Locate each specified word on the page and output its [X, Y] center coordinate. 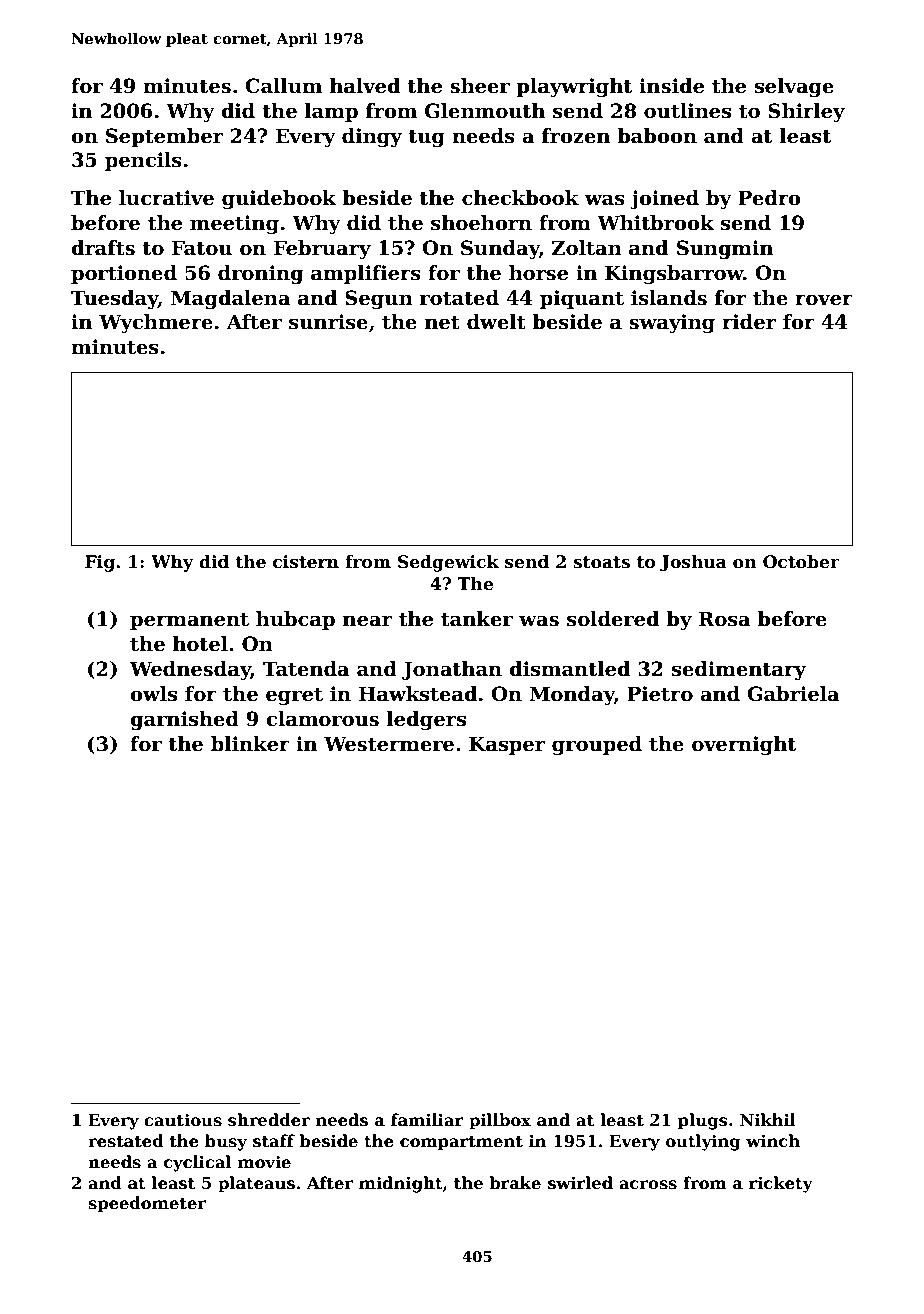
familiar [427, 1119]
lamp [331, 112]
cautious [183, 1120]
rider [749, 322]
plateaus [256, 1184]
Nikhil [768, 1119]
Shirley [806, 113]
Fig [100, 563]
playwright [574, 88]
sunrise [328, 322]
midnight [401, 1184]
